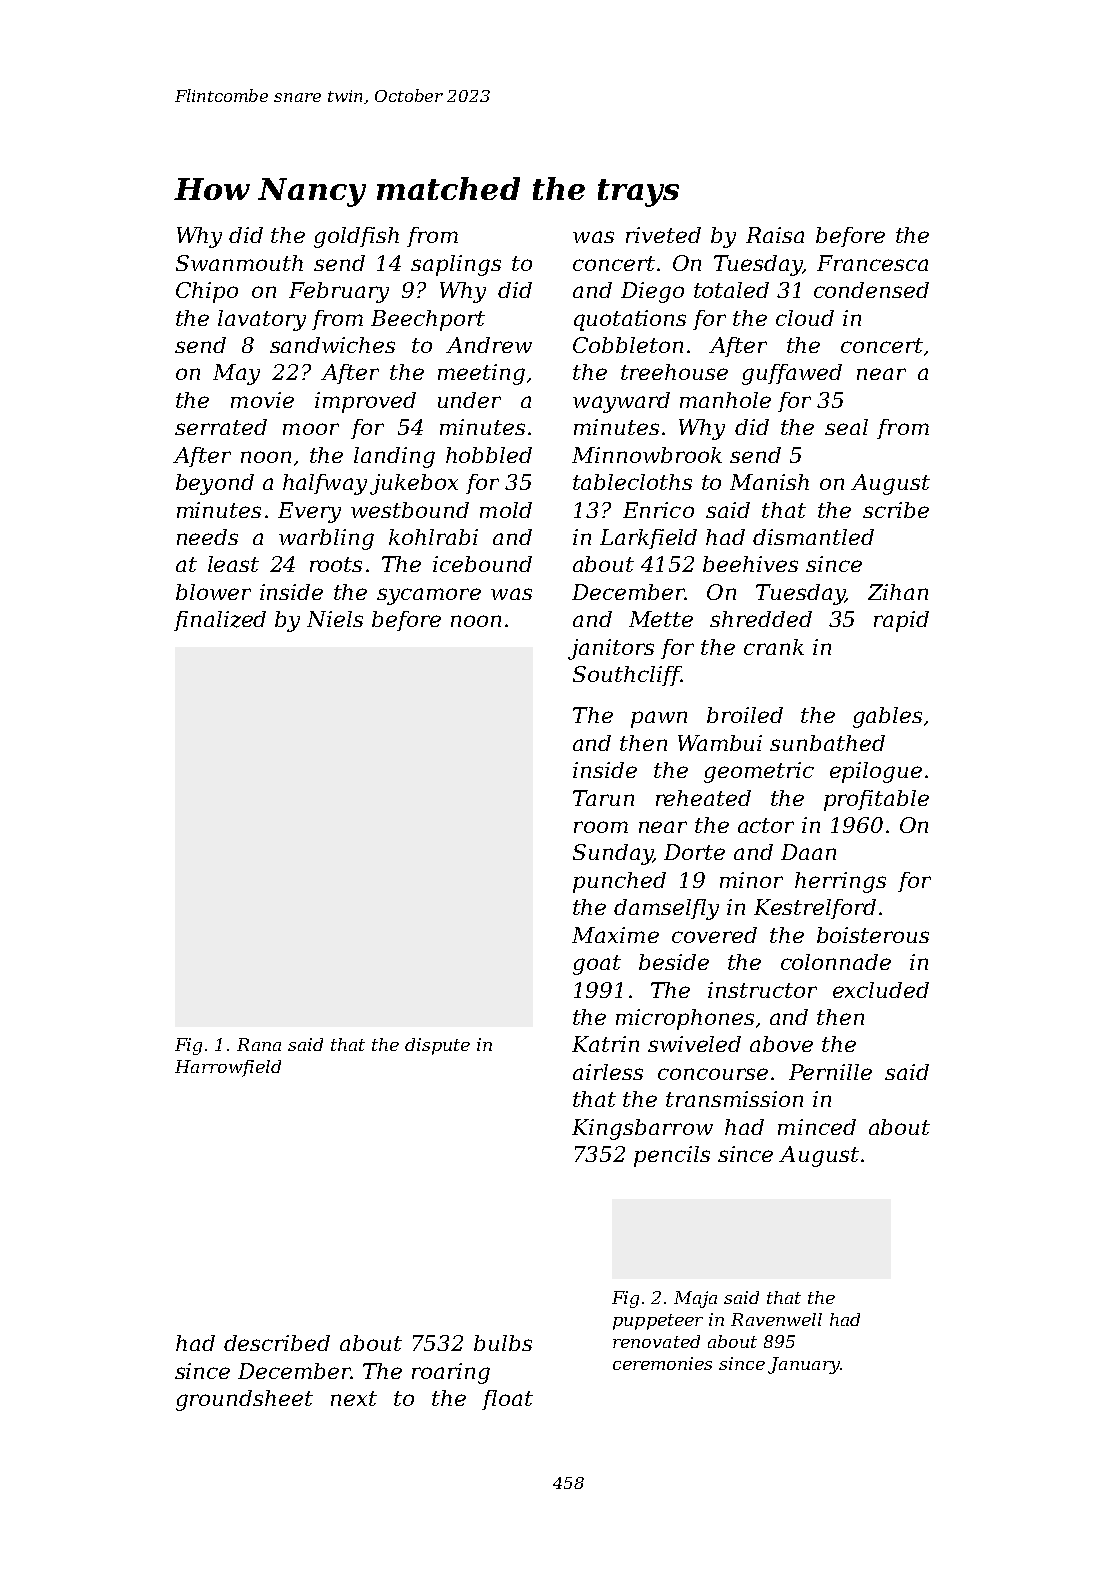 This page has width=1105, height=1570. What do you see at coordinates (507, 1400) in the page?
I see `float` at bounding box center [507, 1400].
